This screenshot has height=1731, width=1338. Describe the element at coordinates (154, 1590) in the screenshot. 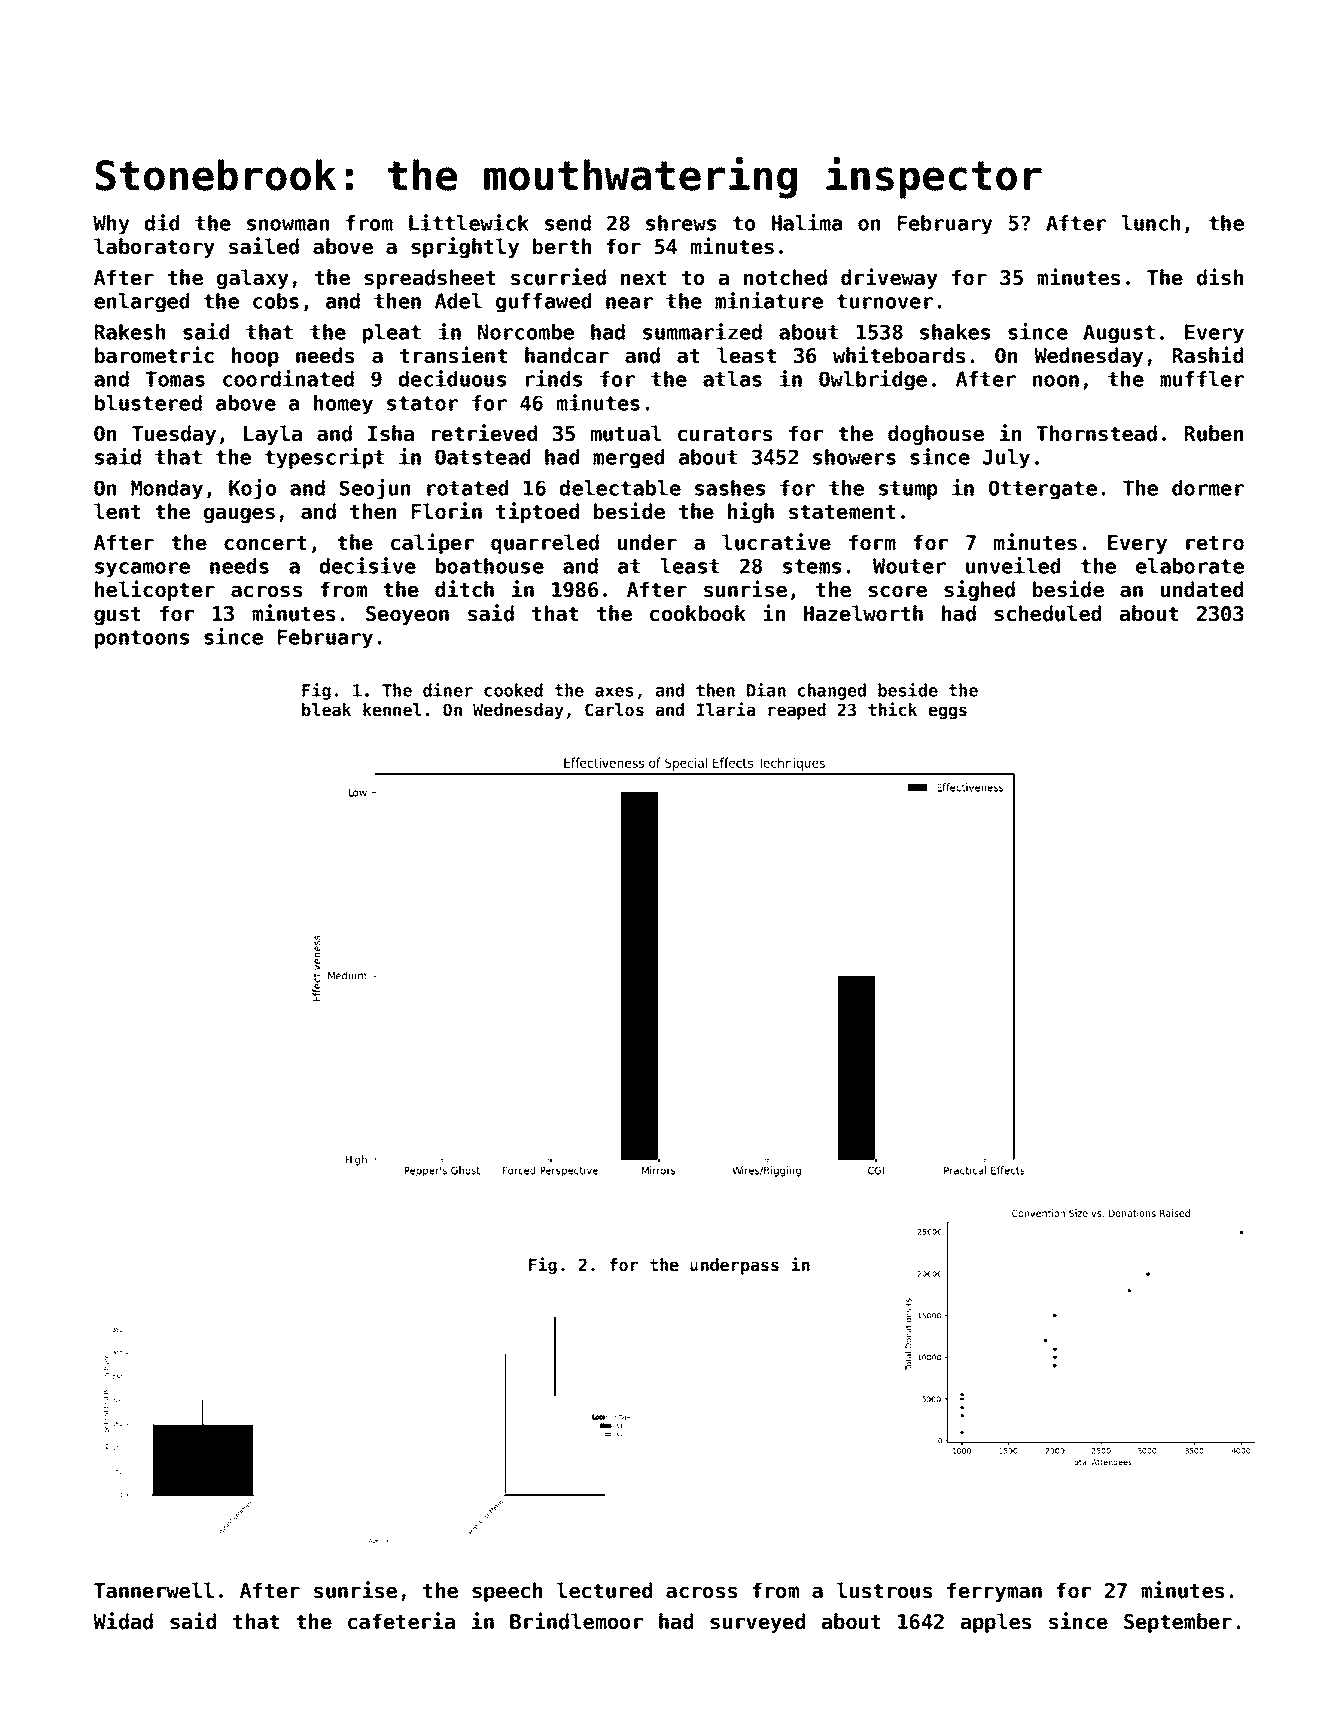

I see `Tannerwell` at that location.
